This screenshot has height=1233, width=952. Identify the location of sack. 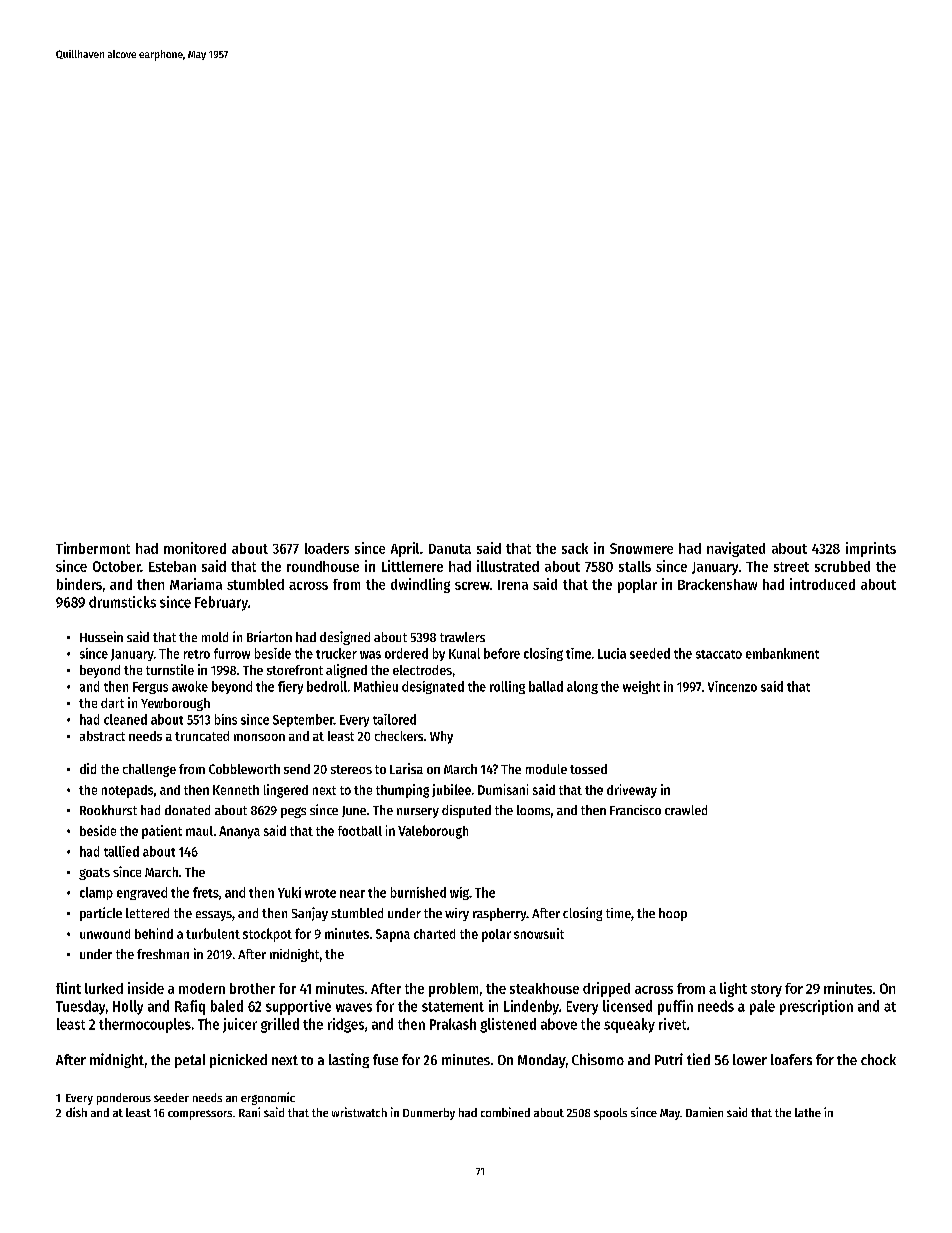
(575, 548).
